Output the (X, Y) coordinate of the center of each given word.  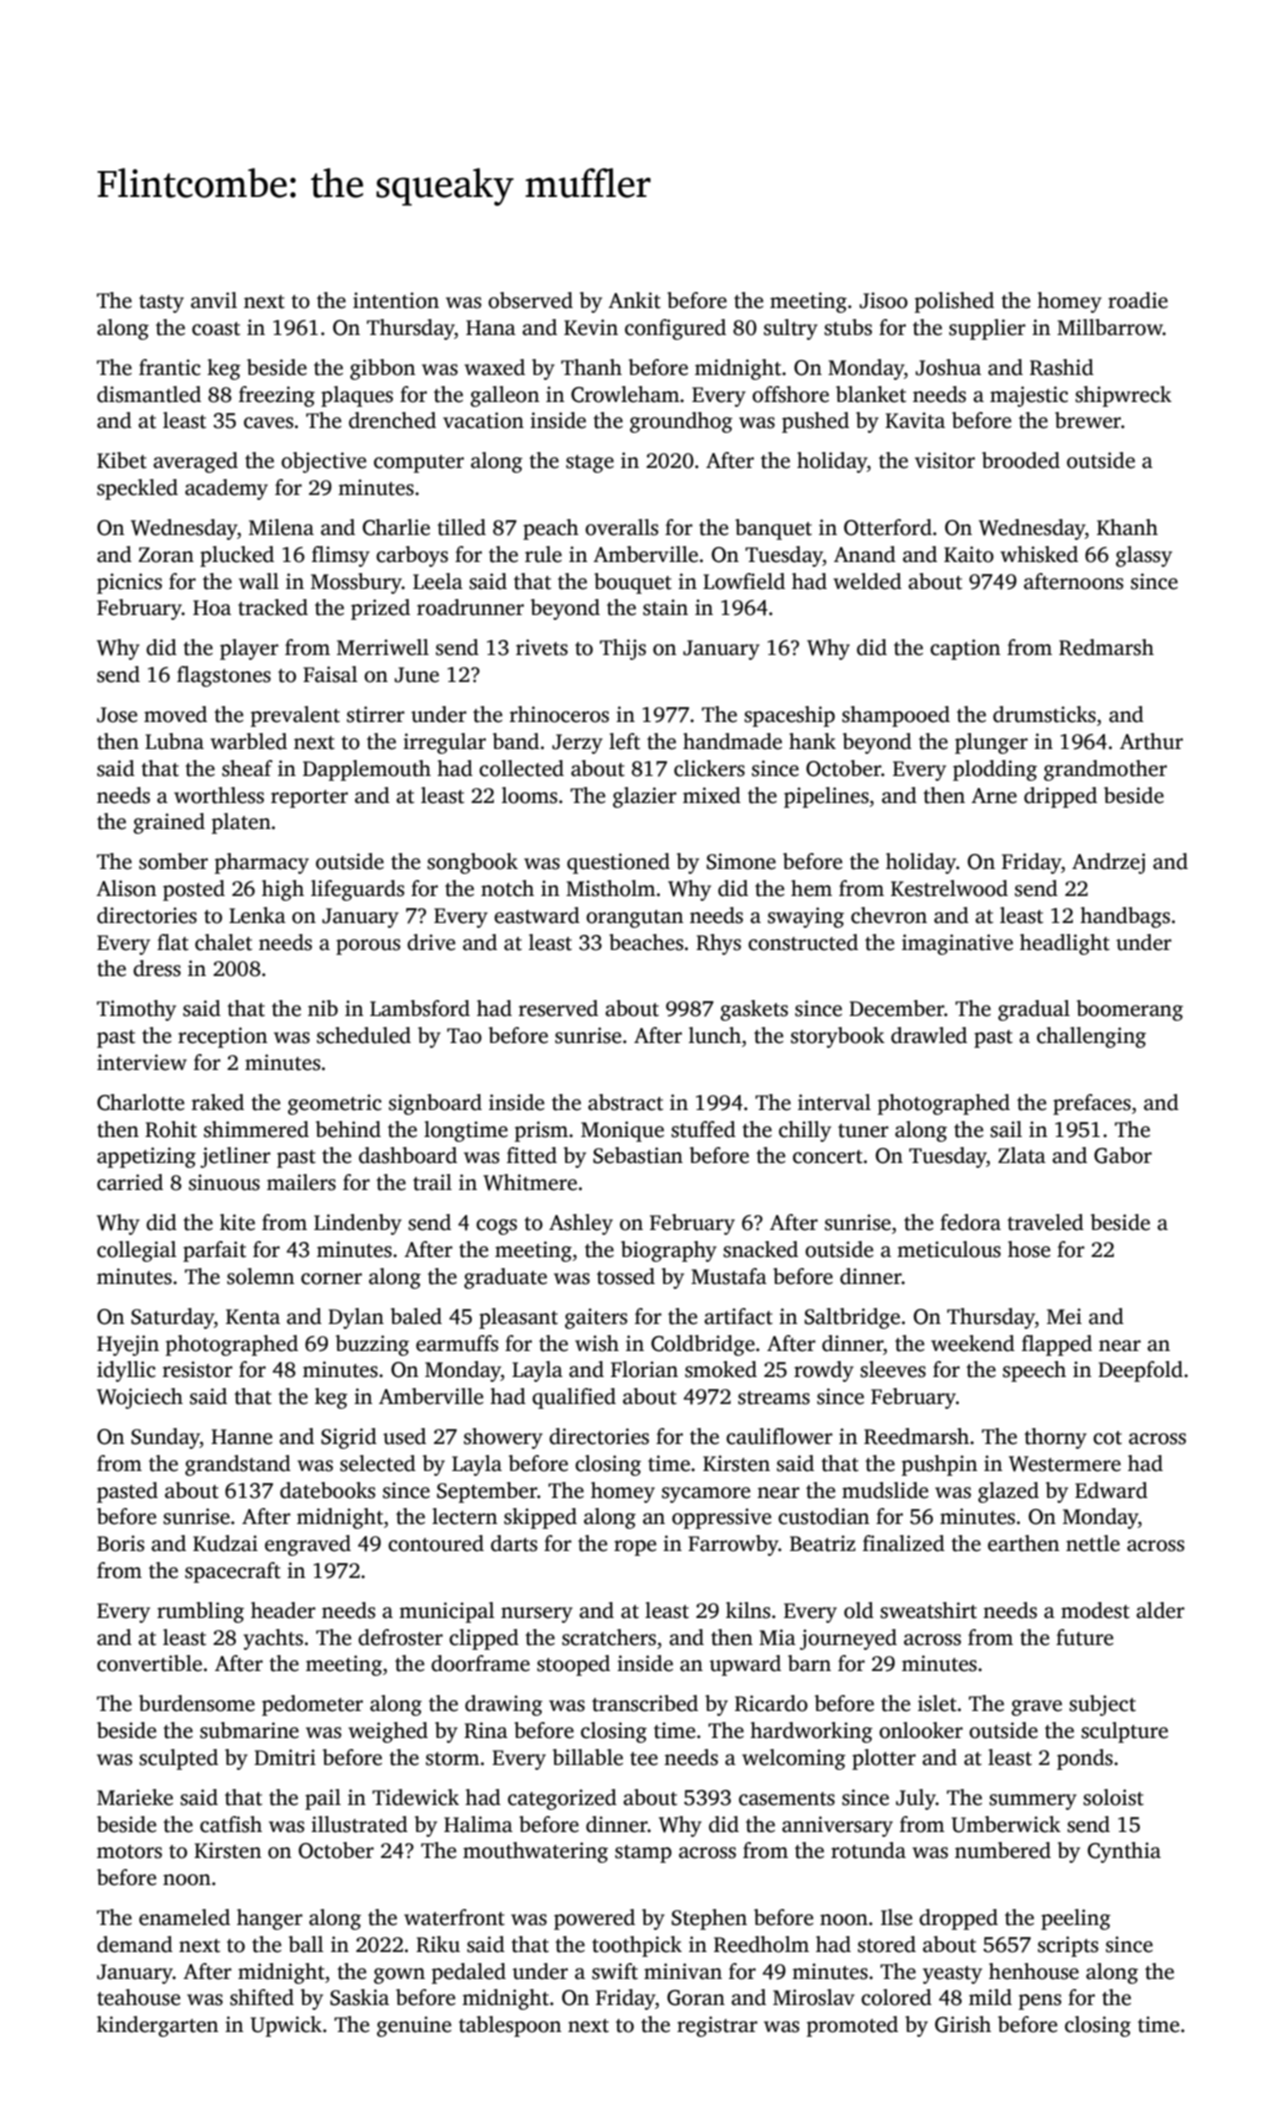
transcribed (645, 1703)
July (916, 1799)
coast (216, 329)
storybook (838, 1037)
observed (530, 300)
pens (1040, 2002)
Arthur (1151, 741)
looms (529, 795)
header (283, 1610)
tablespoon (510, 2026)
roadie (1138, 300)
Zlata (1022, 1155)
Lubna (174, 741)
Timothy (136, 1010)
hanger (270, 1919)
